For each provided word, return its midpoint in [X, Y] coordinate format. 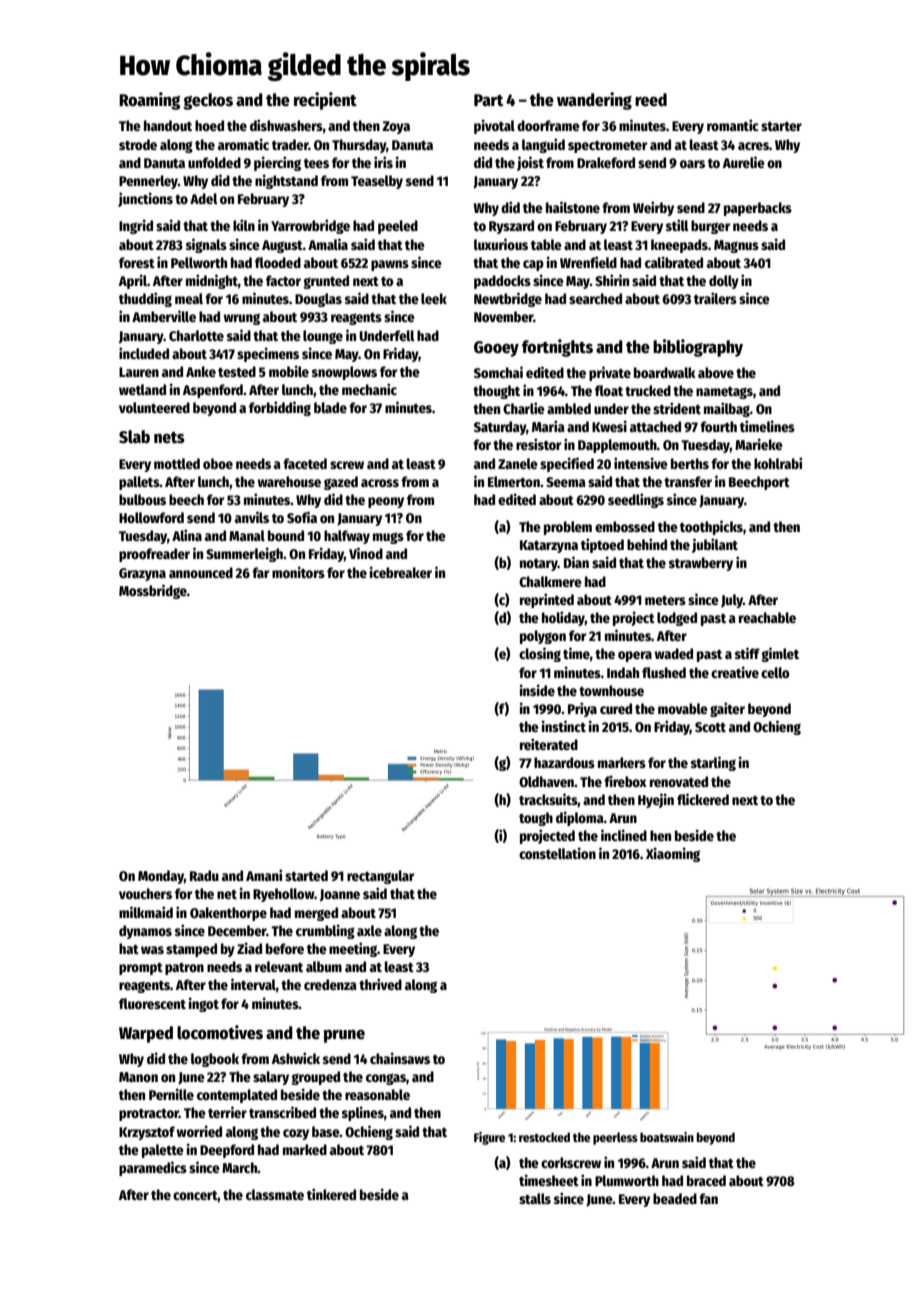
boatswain [667, 1137]
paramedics [153, 1168]
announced [201, 572]
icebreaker [401, 572]
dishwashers [286, 125]
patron [184, 969]
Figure [489, 1138]
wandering [594, 101]
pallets [139, 483]
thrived [380, 984]
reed [651, 100]
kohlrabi [778, 463]
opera [635, 656]
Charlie [524, 408]
